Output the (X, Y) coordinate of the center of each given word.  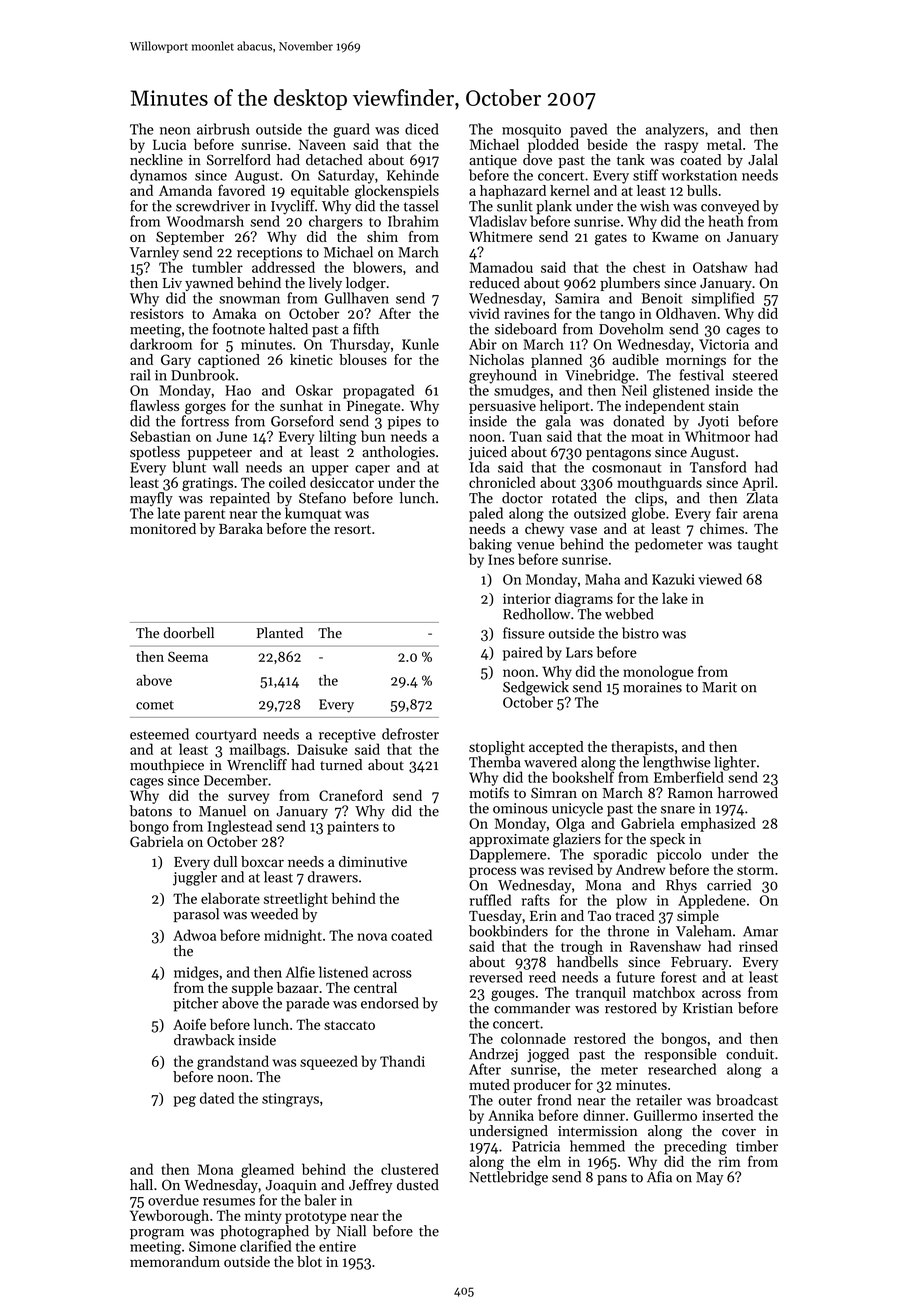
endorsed (390, 1003)
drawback (204, 1040)
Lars (579, 652)
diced (422, 129)
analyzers (675, 130)
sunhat (301, 405)
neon (175, 131)
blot (309, 1261)
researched (682, 1069)
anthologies (398, 453)
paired (523, 653)
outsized (600, 513)
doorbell (188, 633)
